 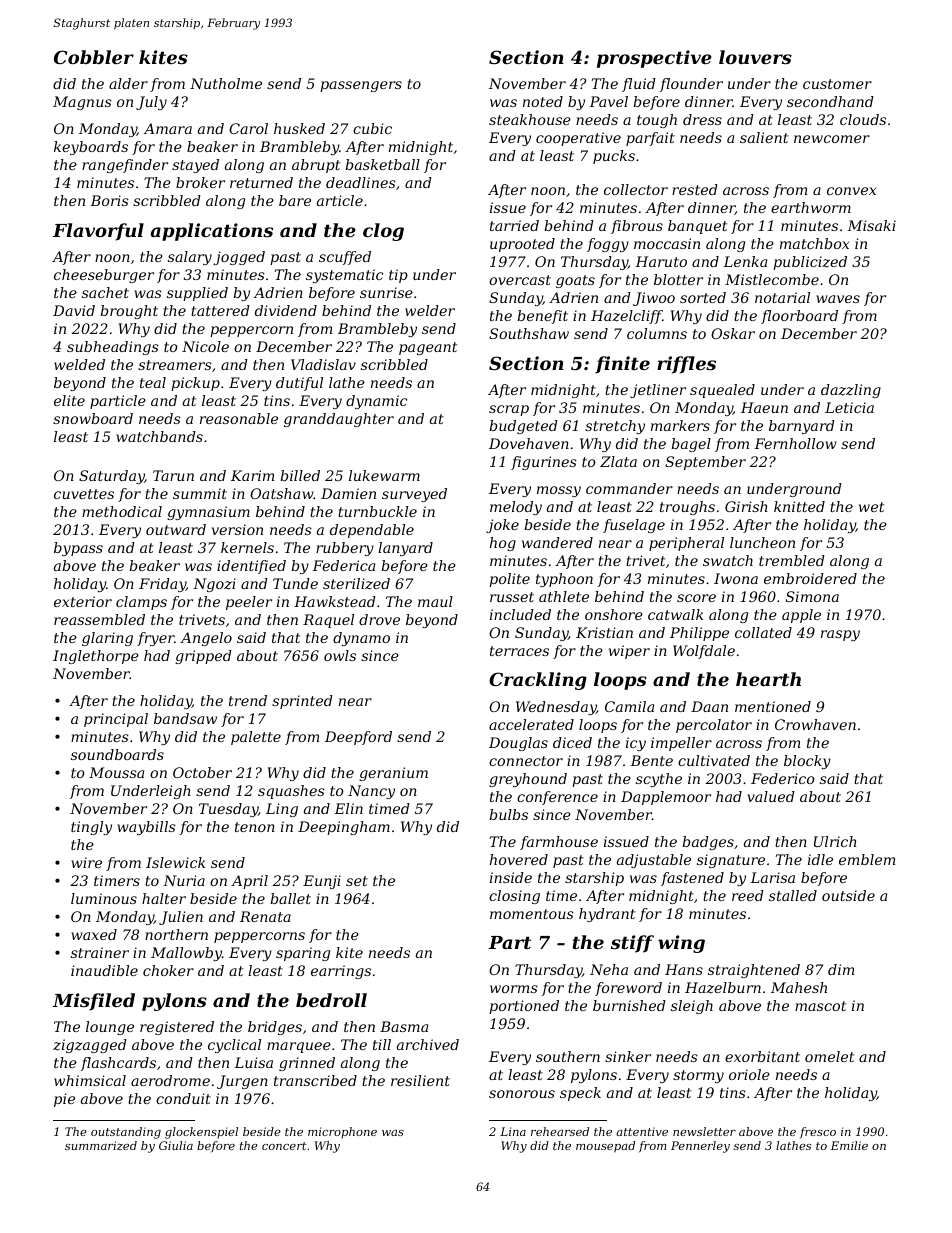 What do you see at coordinates (755, 57) in the screenshot?
I see `louvers` at bounding box center [755, 57].
